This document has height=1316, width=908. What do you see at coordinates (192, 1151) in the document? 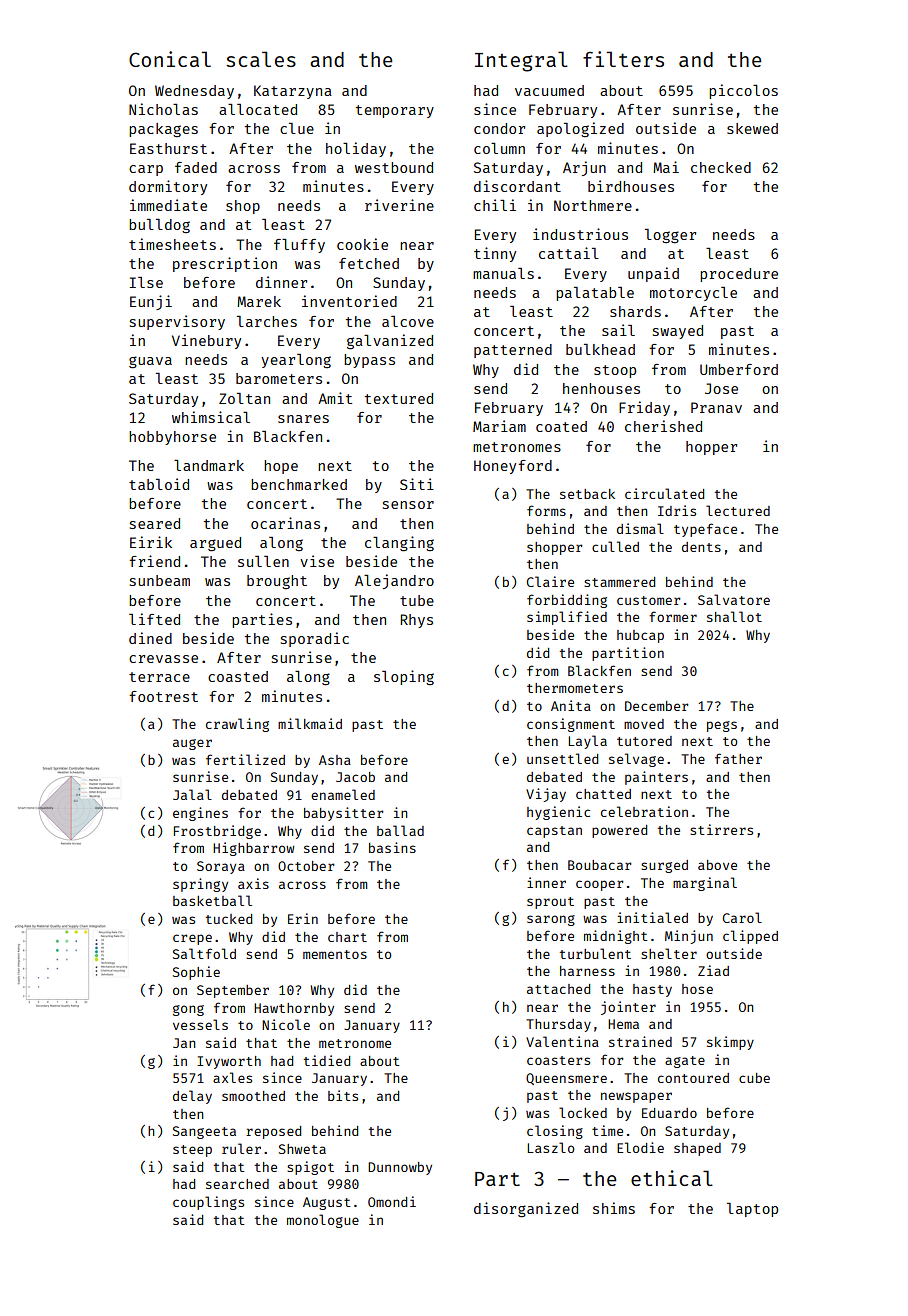
I see `steep` at bounding box center [192, 1151].
